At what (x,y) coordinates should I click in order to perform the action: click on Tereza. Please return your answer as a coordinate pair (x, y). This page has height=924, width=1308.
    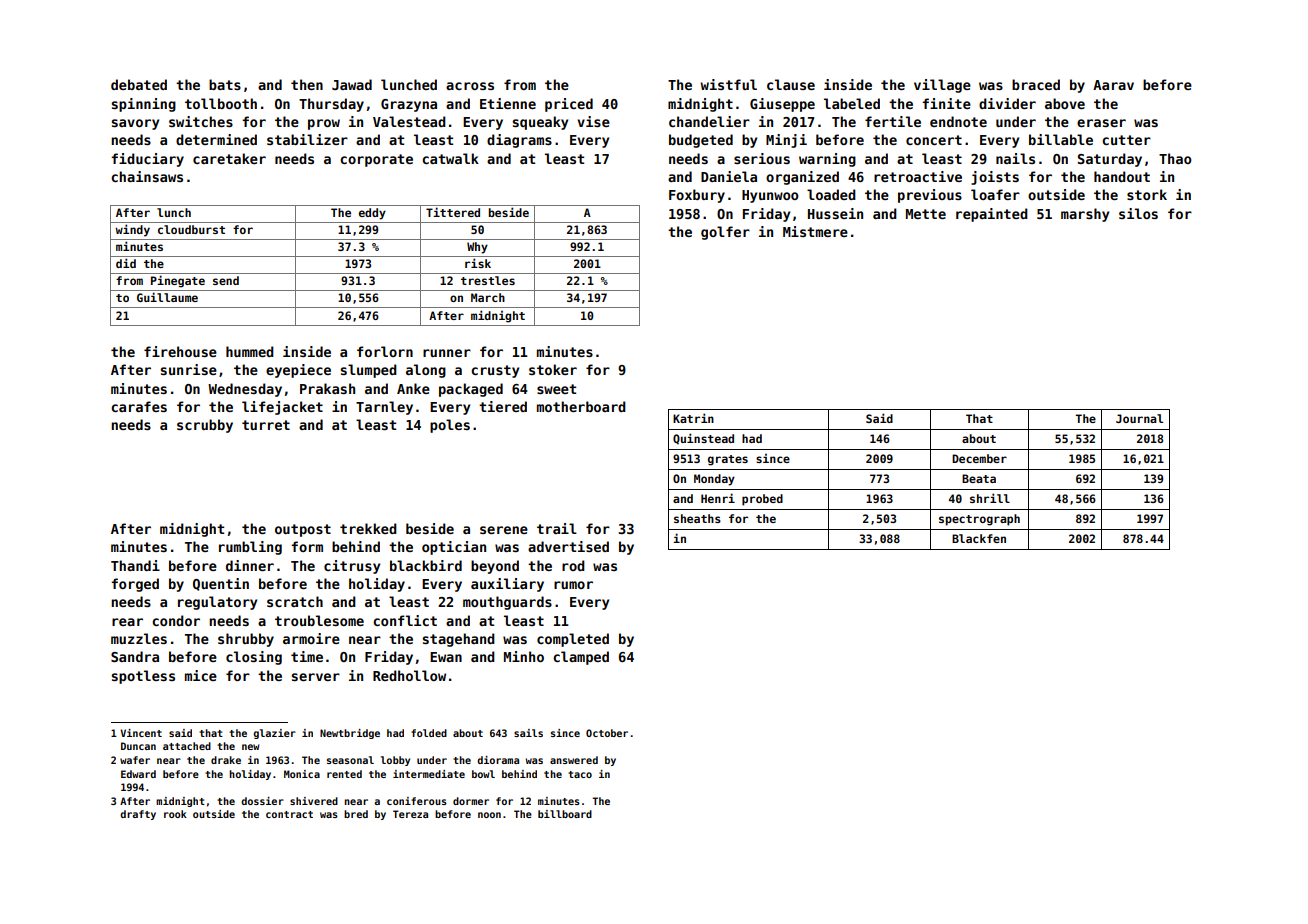
    Looking at the image, I should click on (410, 814).
